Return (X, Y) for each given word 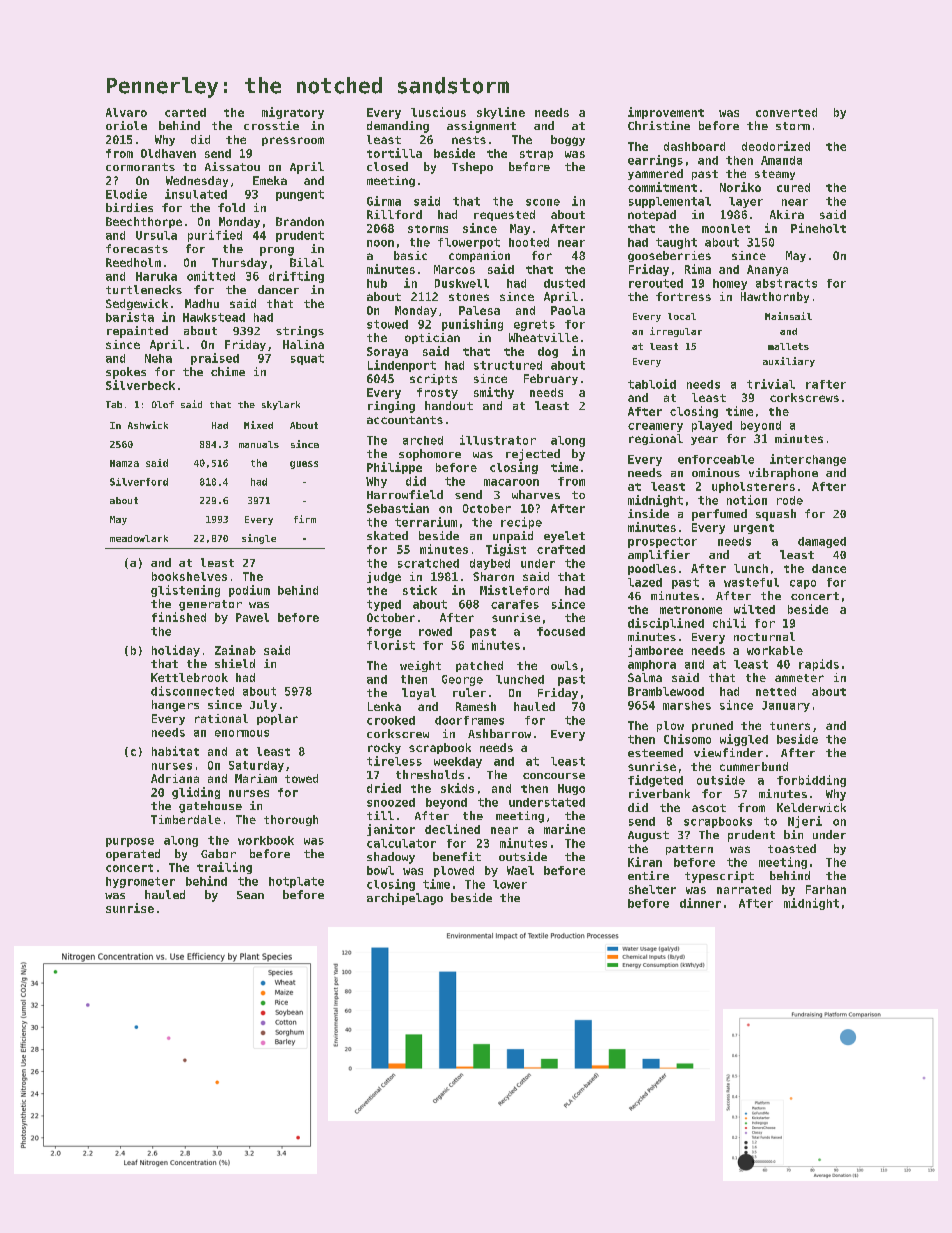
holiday (176, 651)
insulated (196, 194)
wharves (536, 494)
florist (391, 645)
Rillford (394, 214)
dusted (564, 283)
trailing (224, 868)
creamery (655, 427)
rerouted (656, 283)
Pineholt (818, 228)
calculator (401, 843)
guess (304, 465)
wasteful (751, 582)
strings (300, 332)
